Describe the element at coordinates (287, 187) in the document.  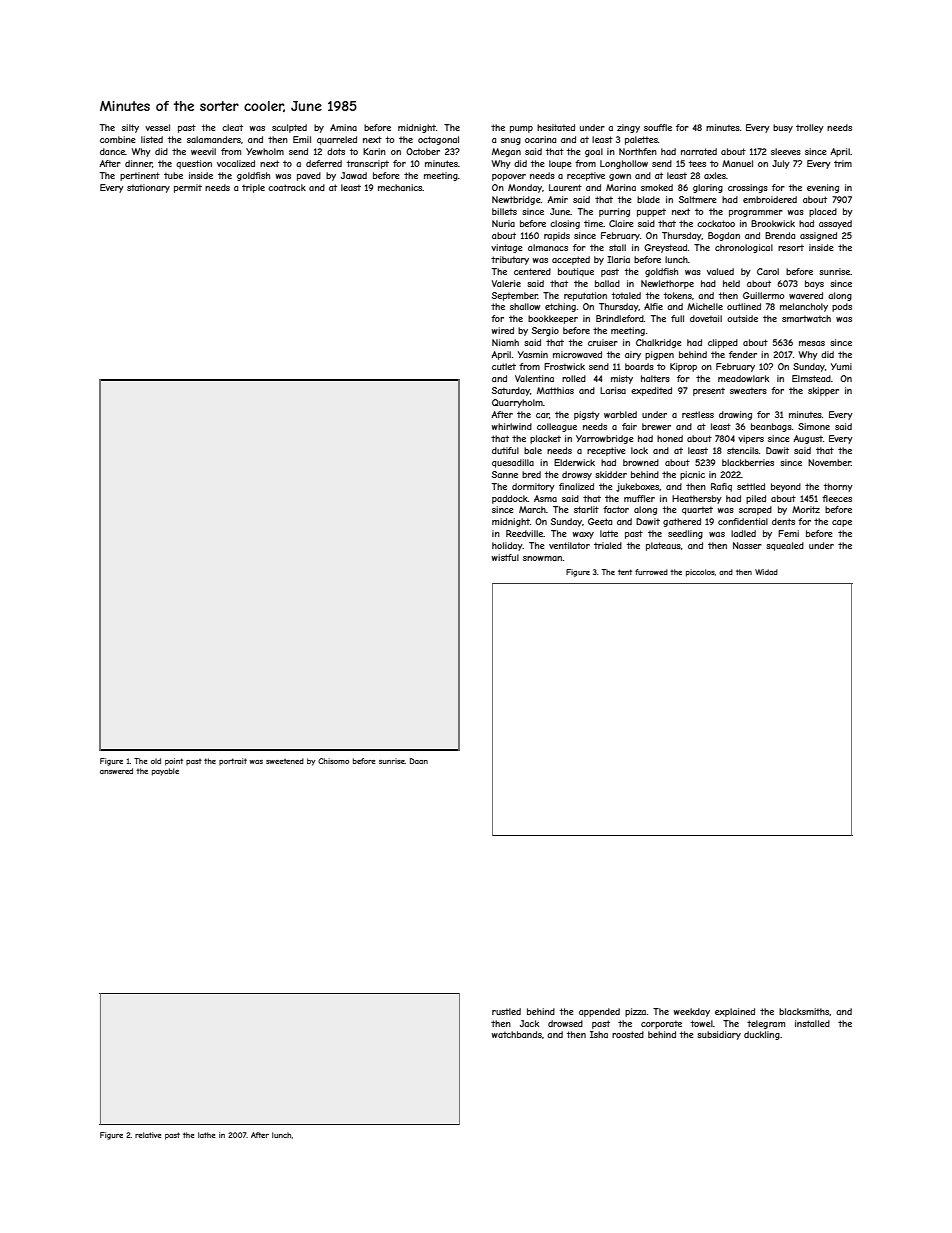
I see `coatrack` at that location.
